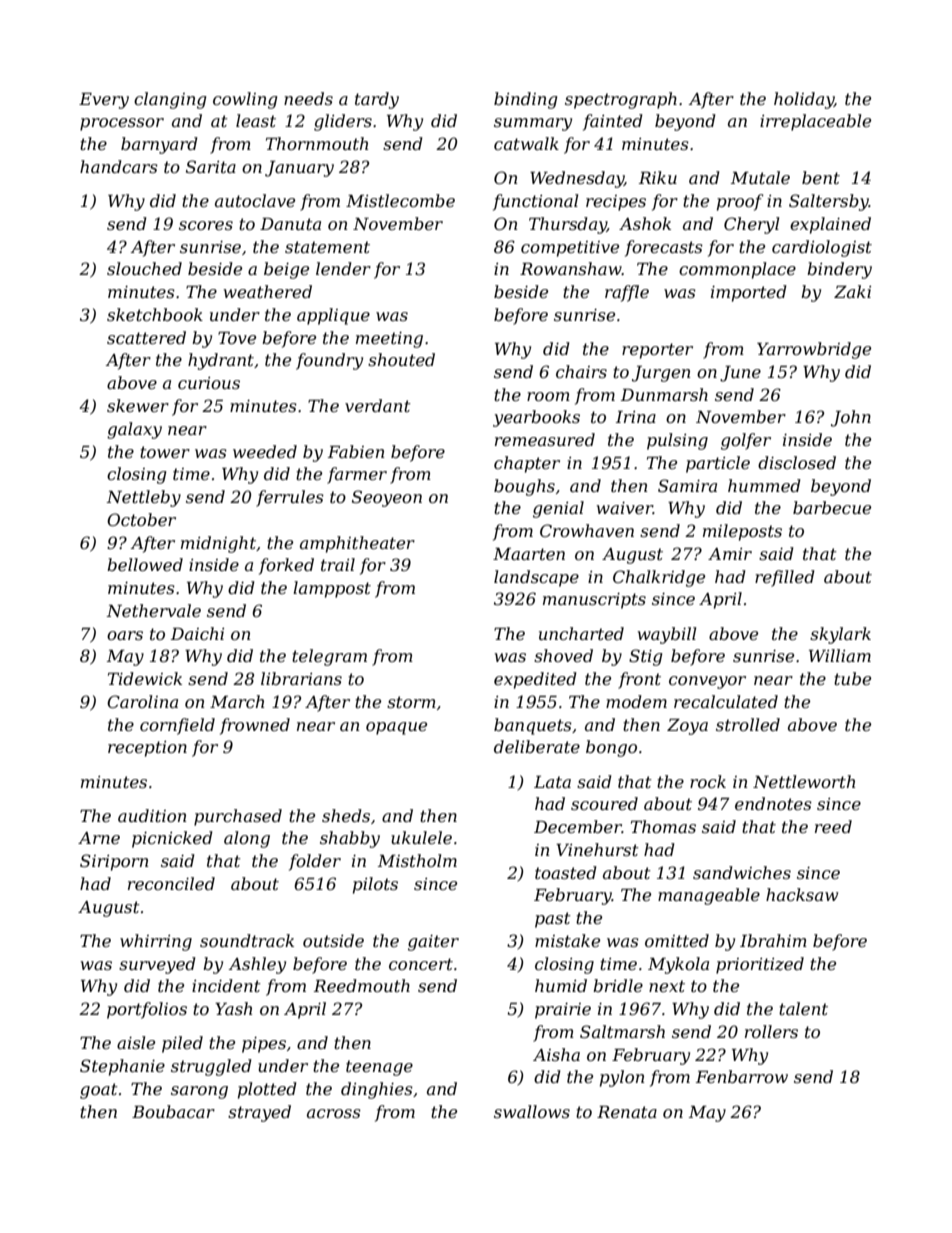  I want to click on Yarrowbridge, so click(814, 350).
